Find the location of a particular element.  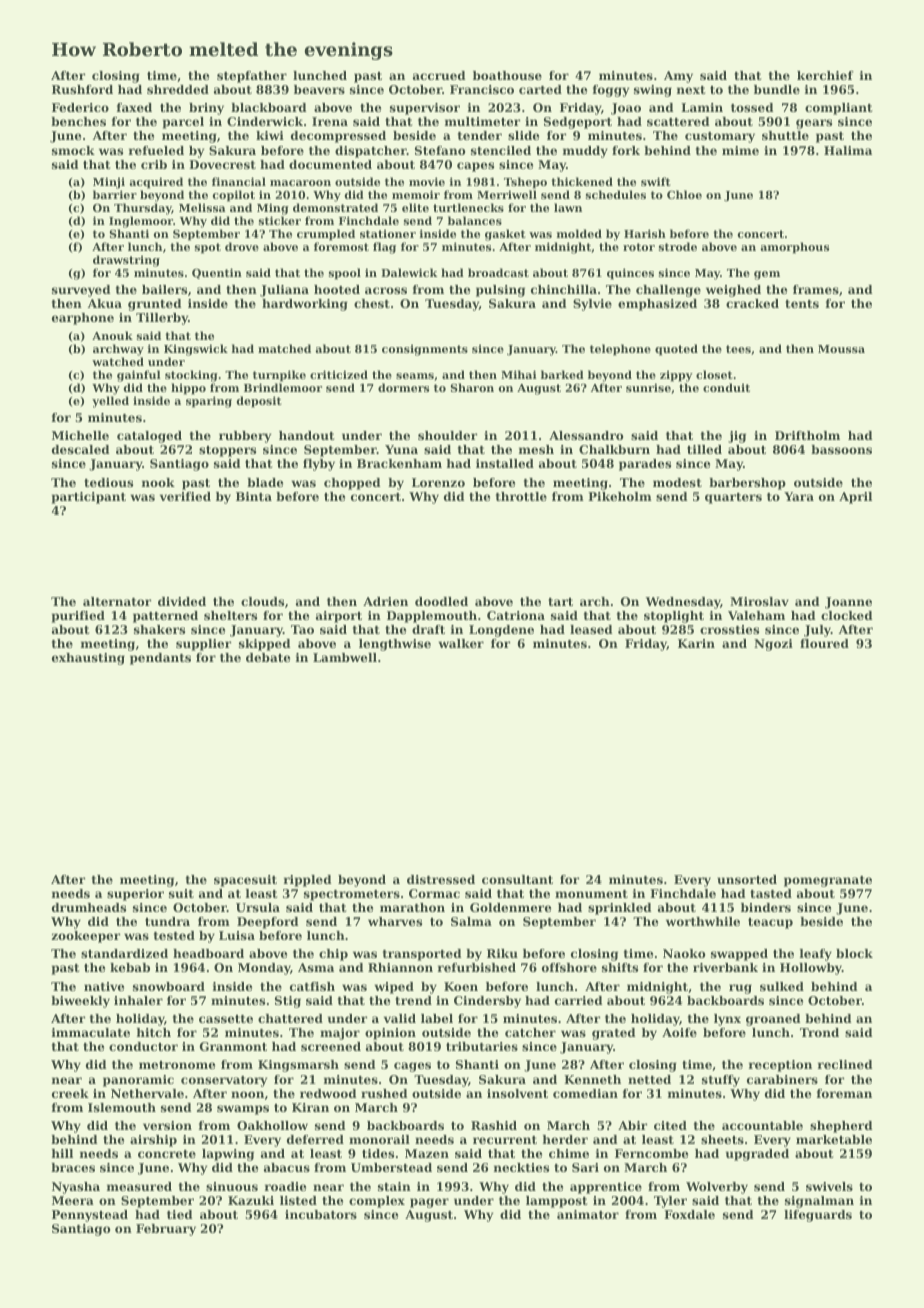

kerchief is located at coordinates (825, 75).
